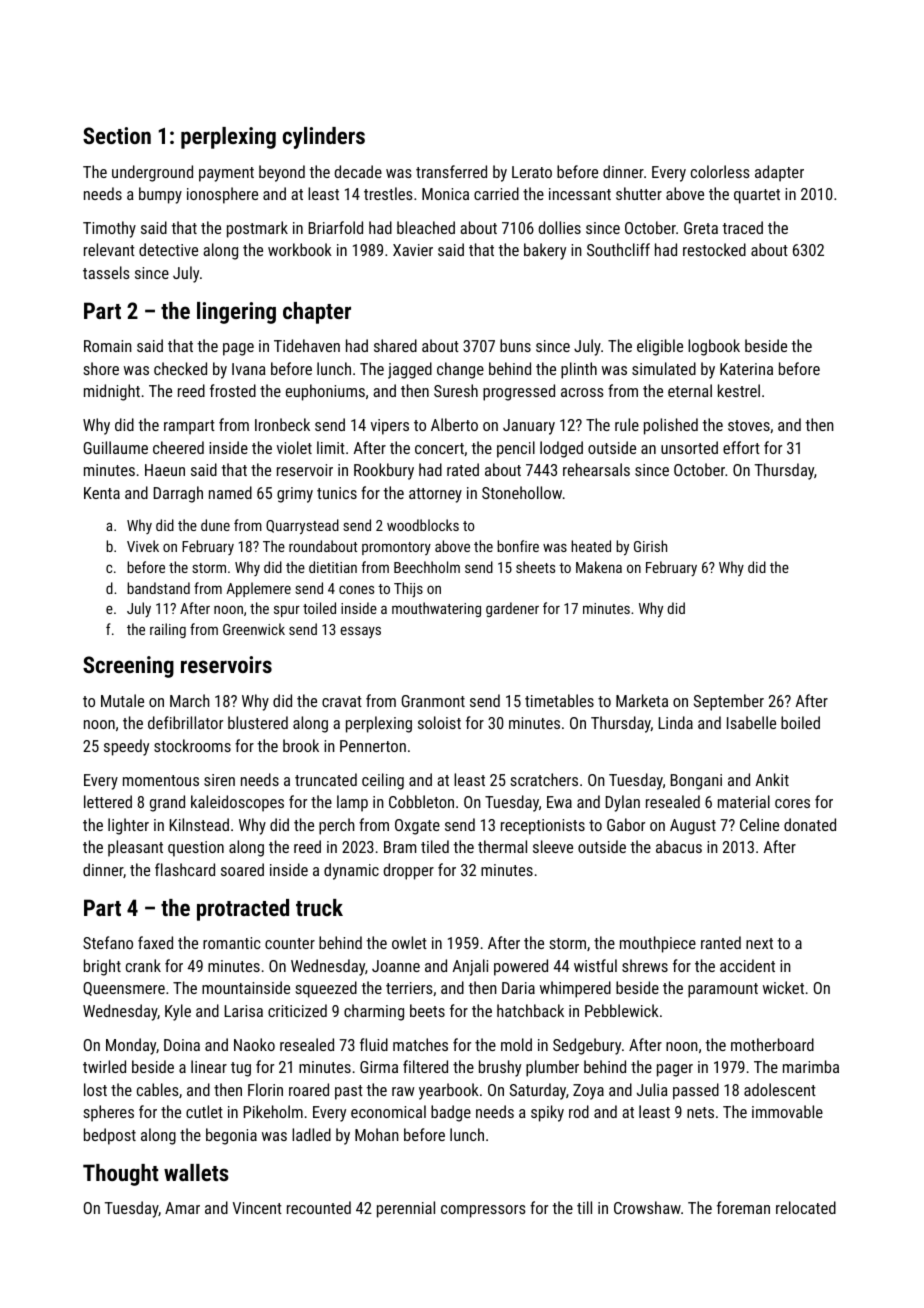 This page has width=924, height=1308. I want to click on underground, so click(152, 173).
